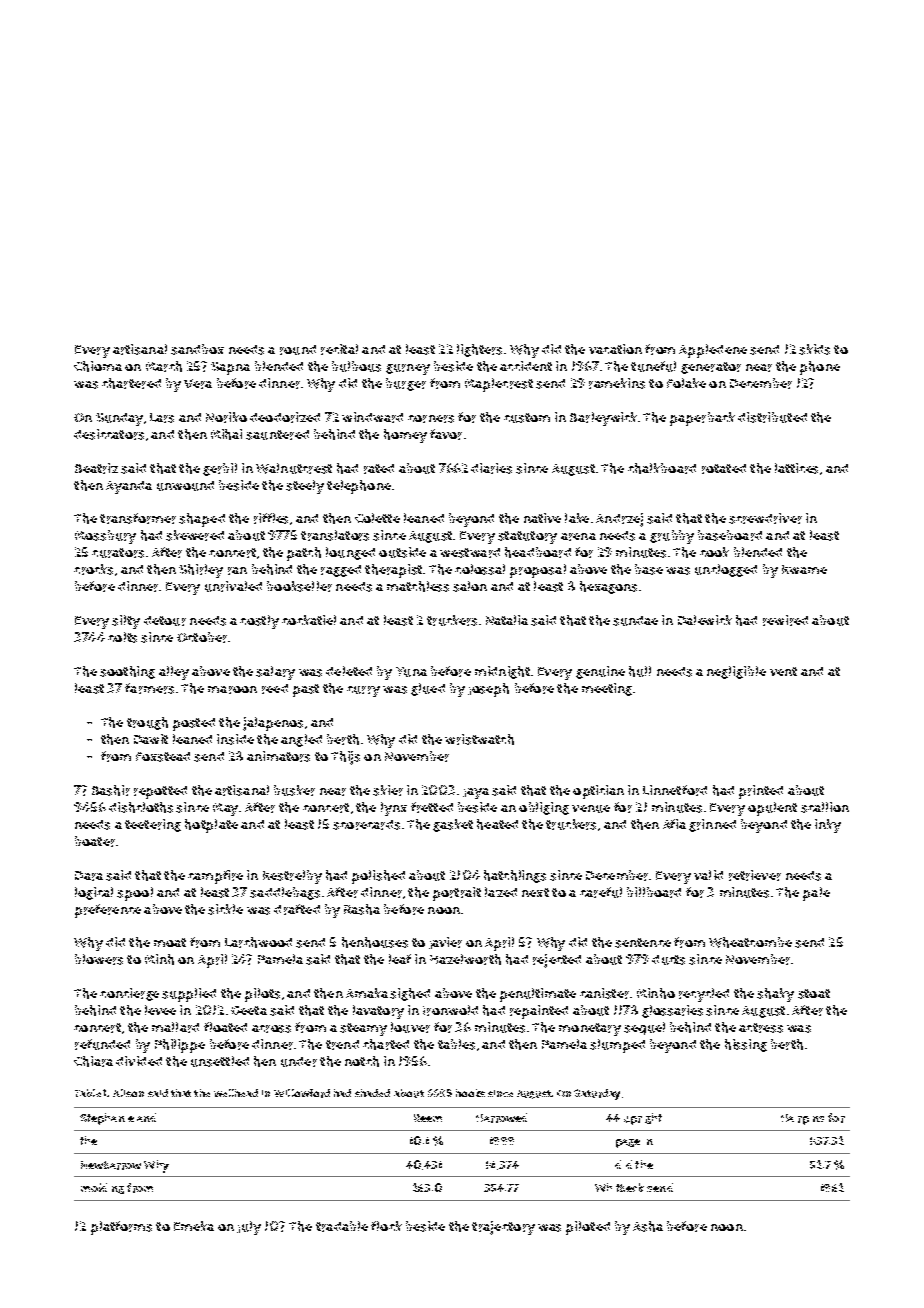  Describe the element at coordinates (386, 1226) in the screenshot. I see `flock` at that location.
